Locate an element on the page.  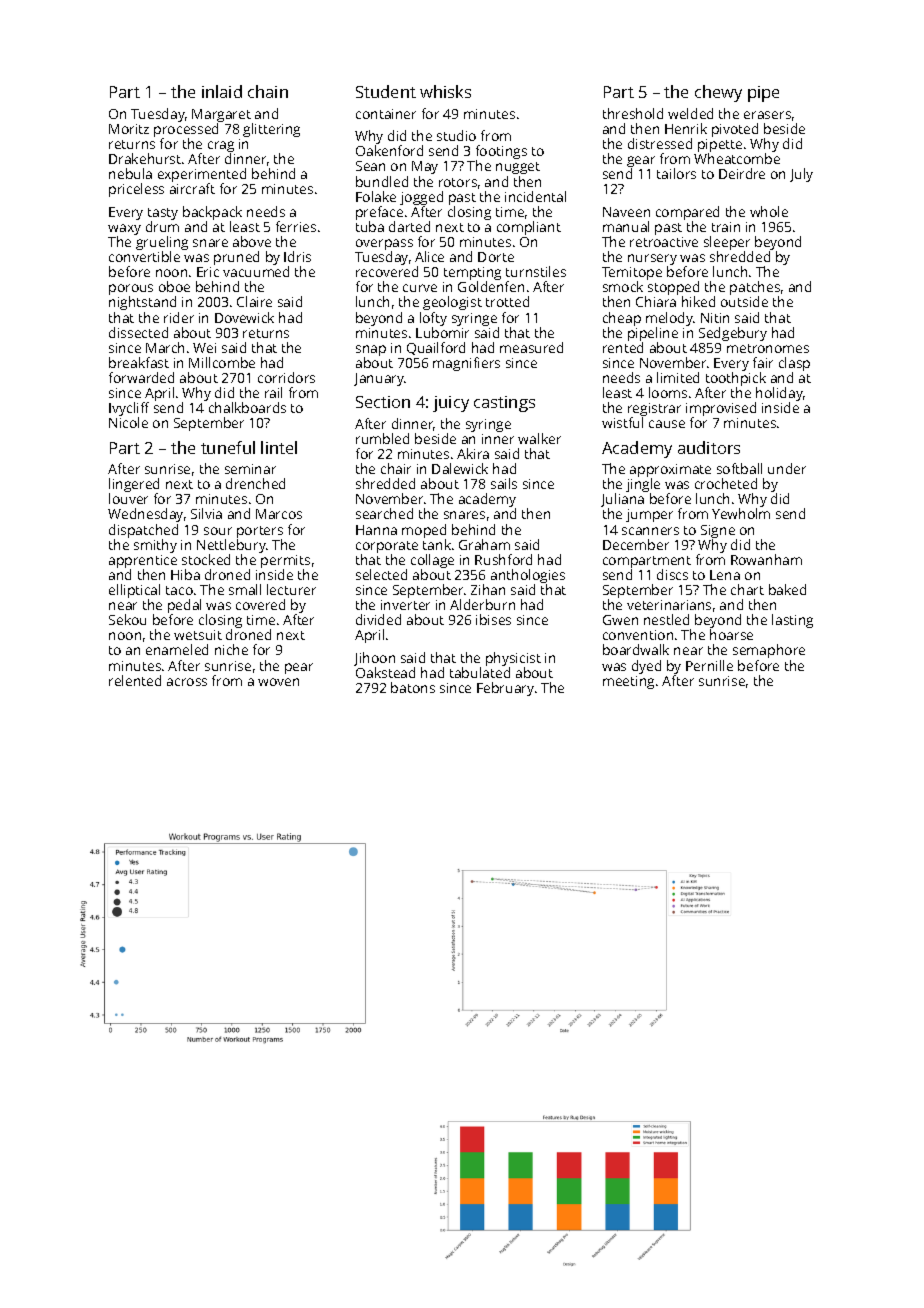
drum is located at coordinates (162, 226).
